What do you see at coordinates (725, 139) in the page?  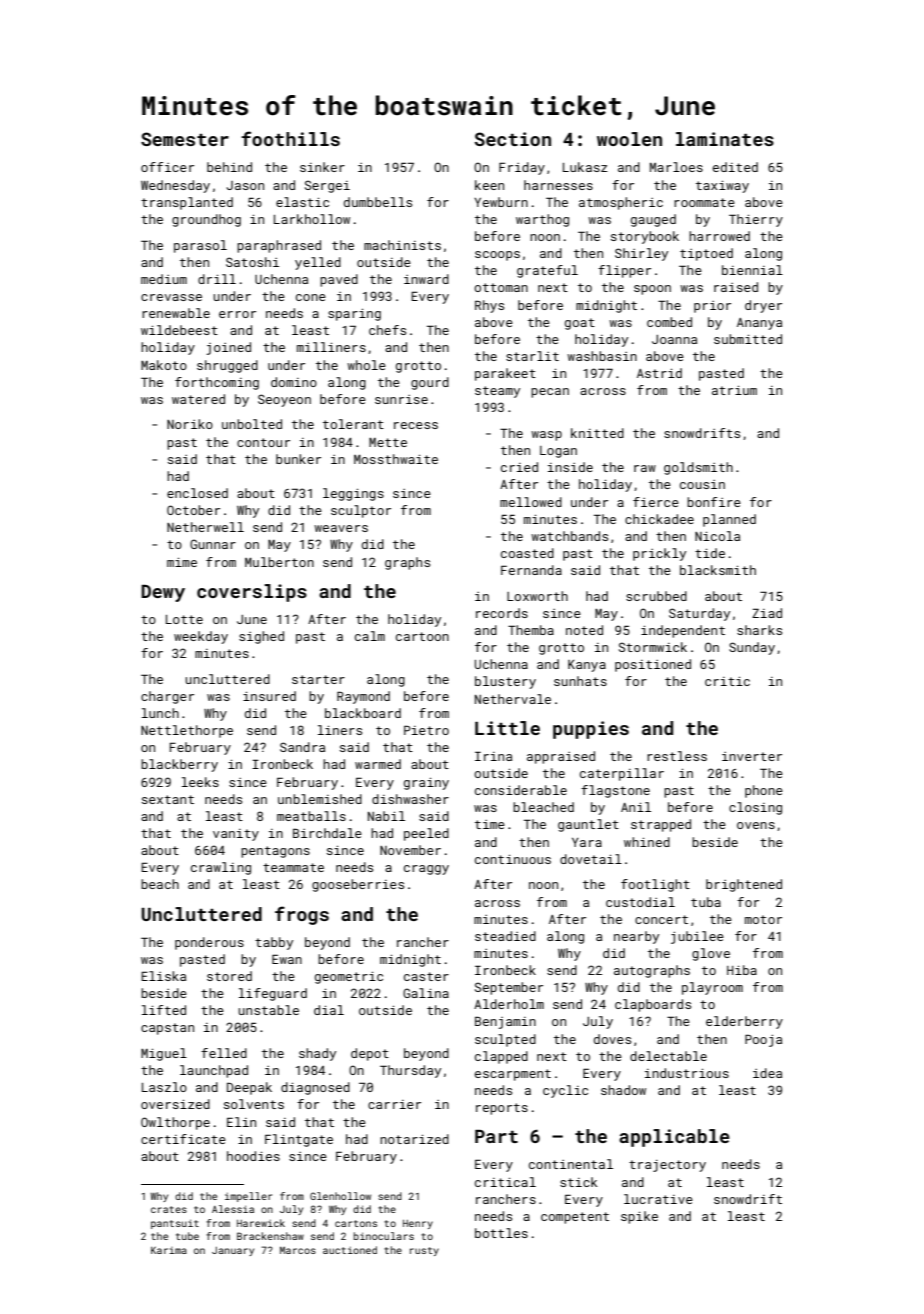 I see `laminates` at bounding box center [725, 139].
